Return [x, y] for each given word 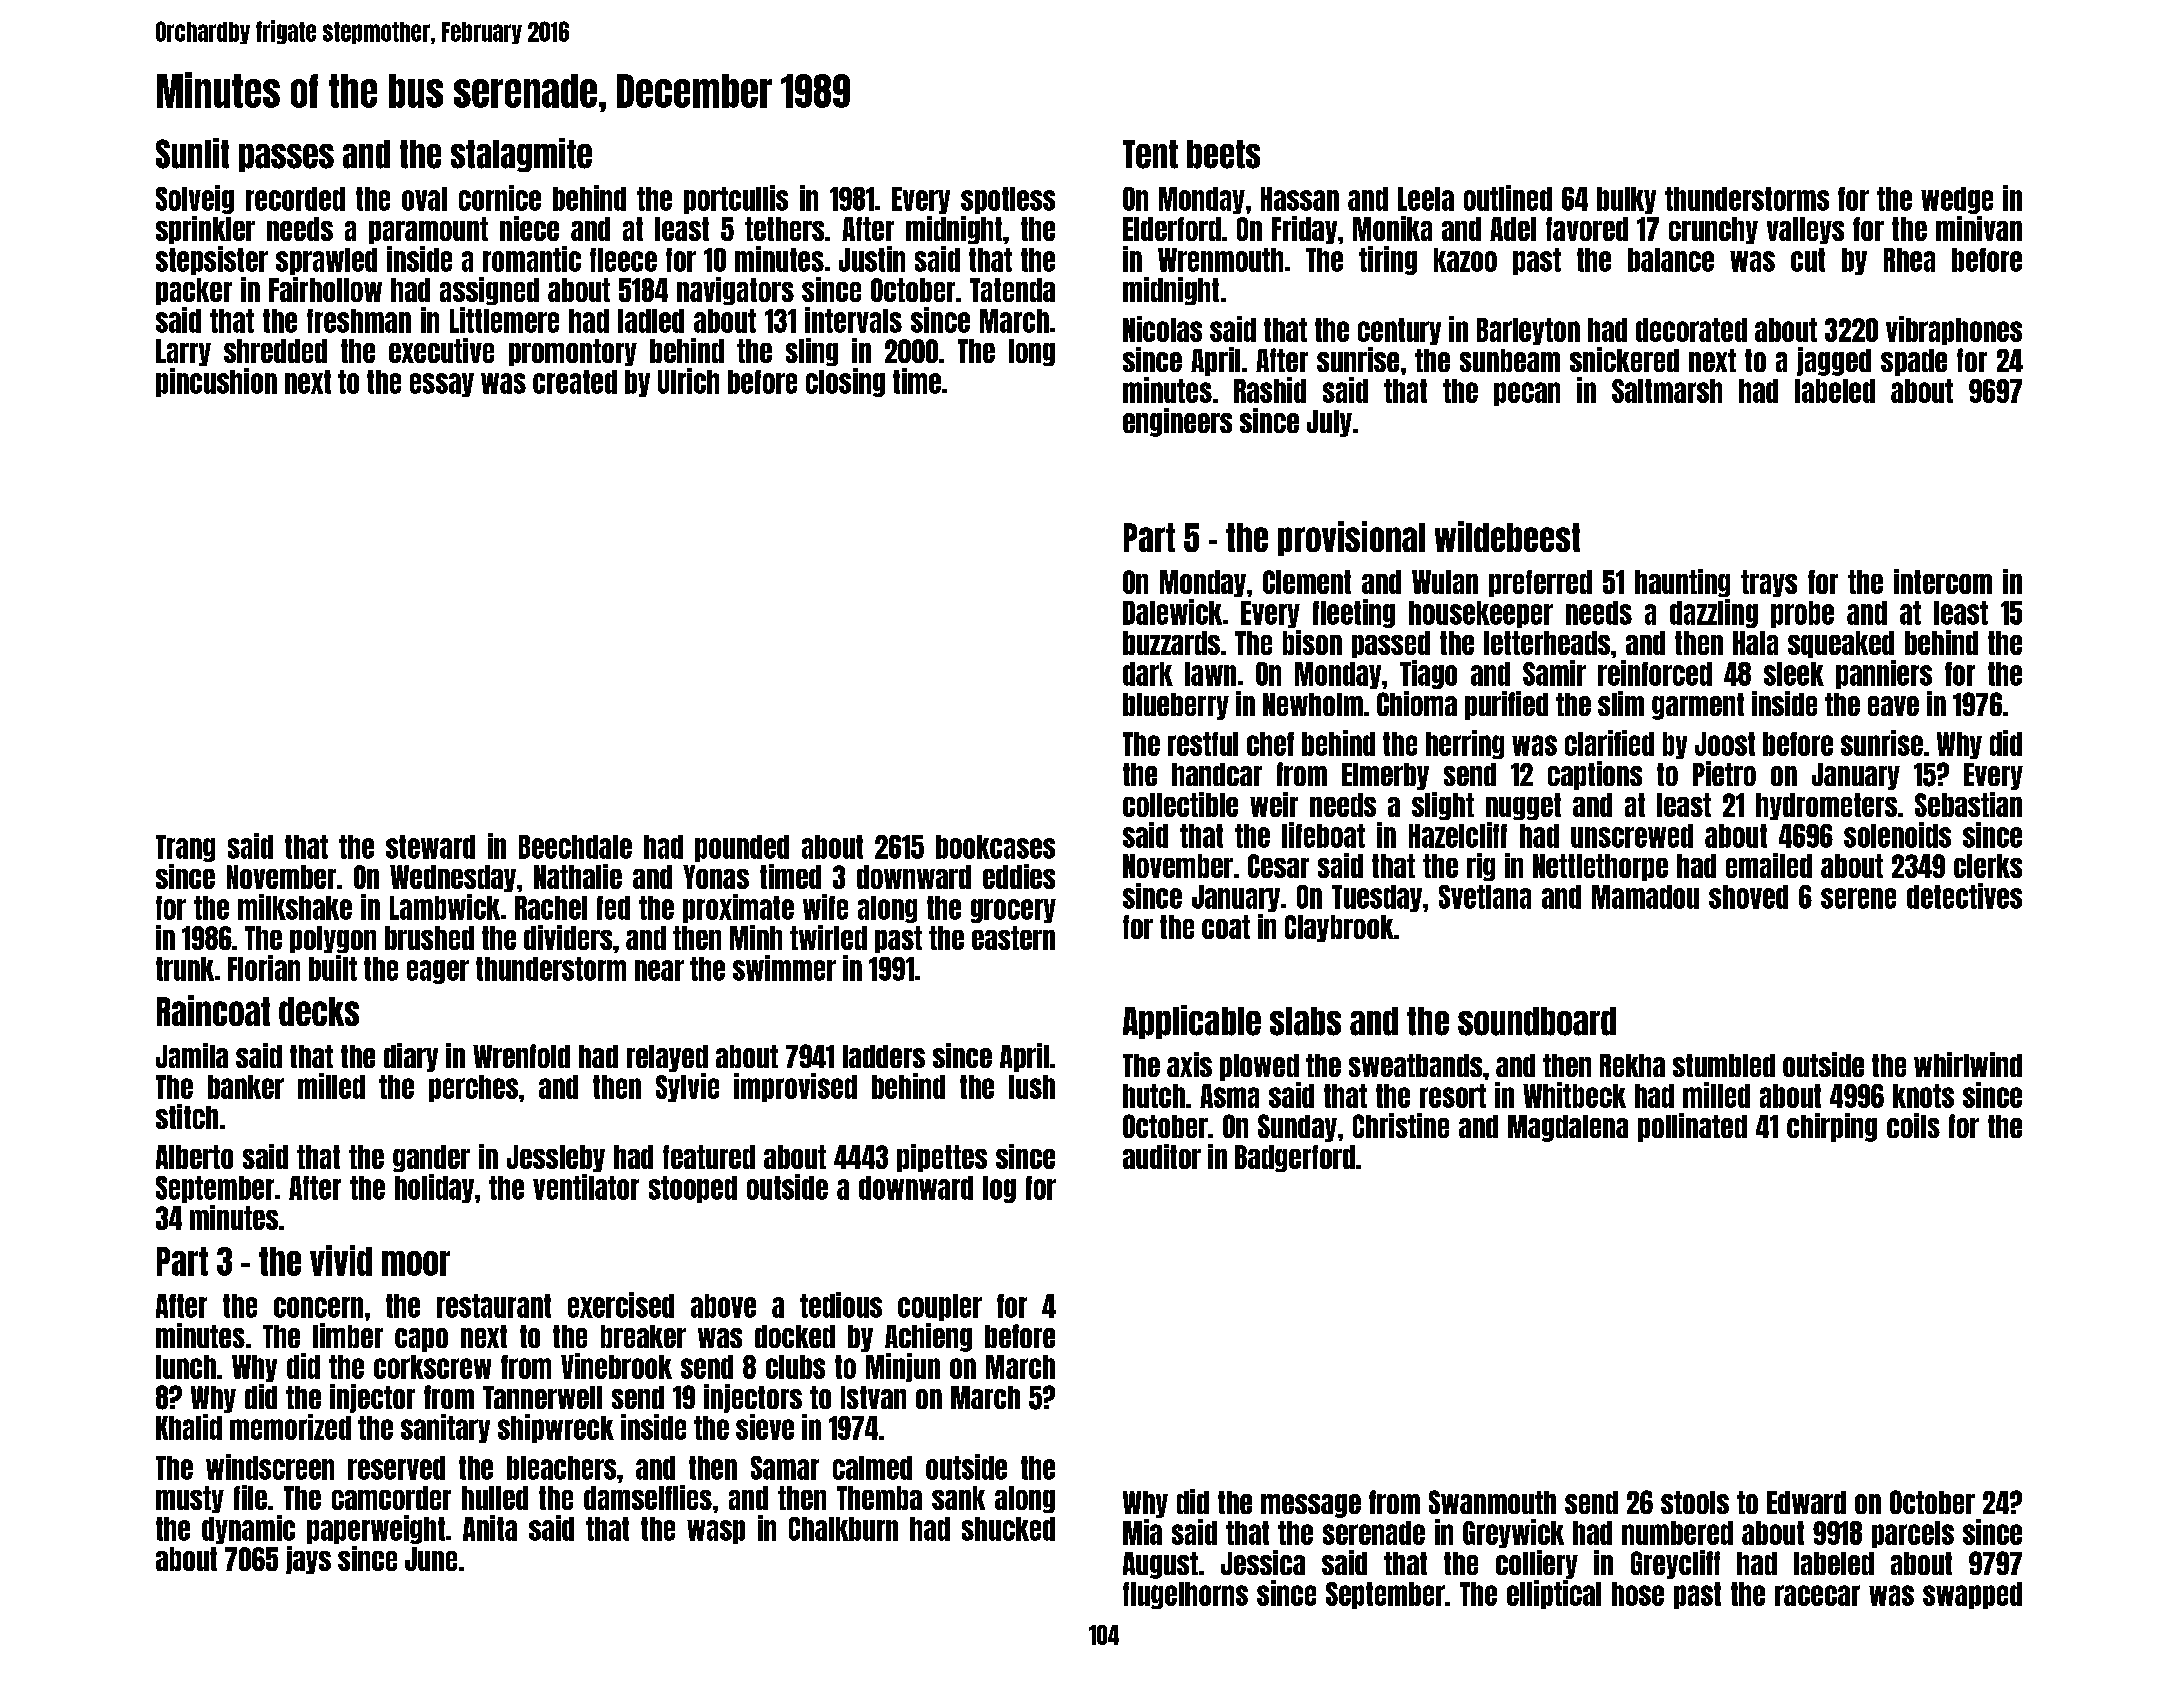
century [1399, 331]
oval [424, 199]
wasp [716, 1532]
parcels [1913, 1534]
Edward [1806, 1502]
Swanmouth [1492, 1502]
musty [190, 1499]
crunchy [1713, 230]
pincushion [216, 382]
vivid [341, 1260]
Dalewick [1172, 612]
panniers [1884, 674]
